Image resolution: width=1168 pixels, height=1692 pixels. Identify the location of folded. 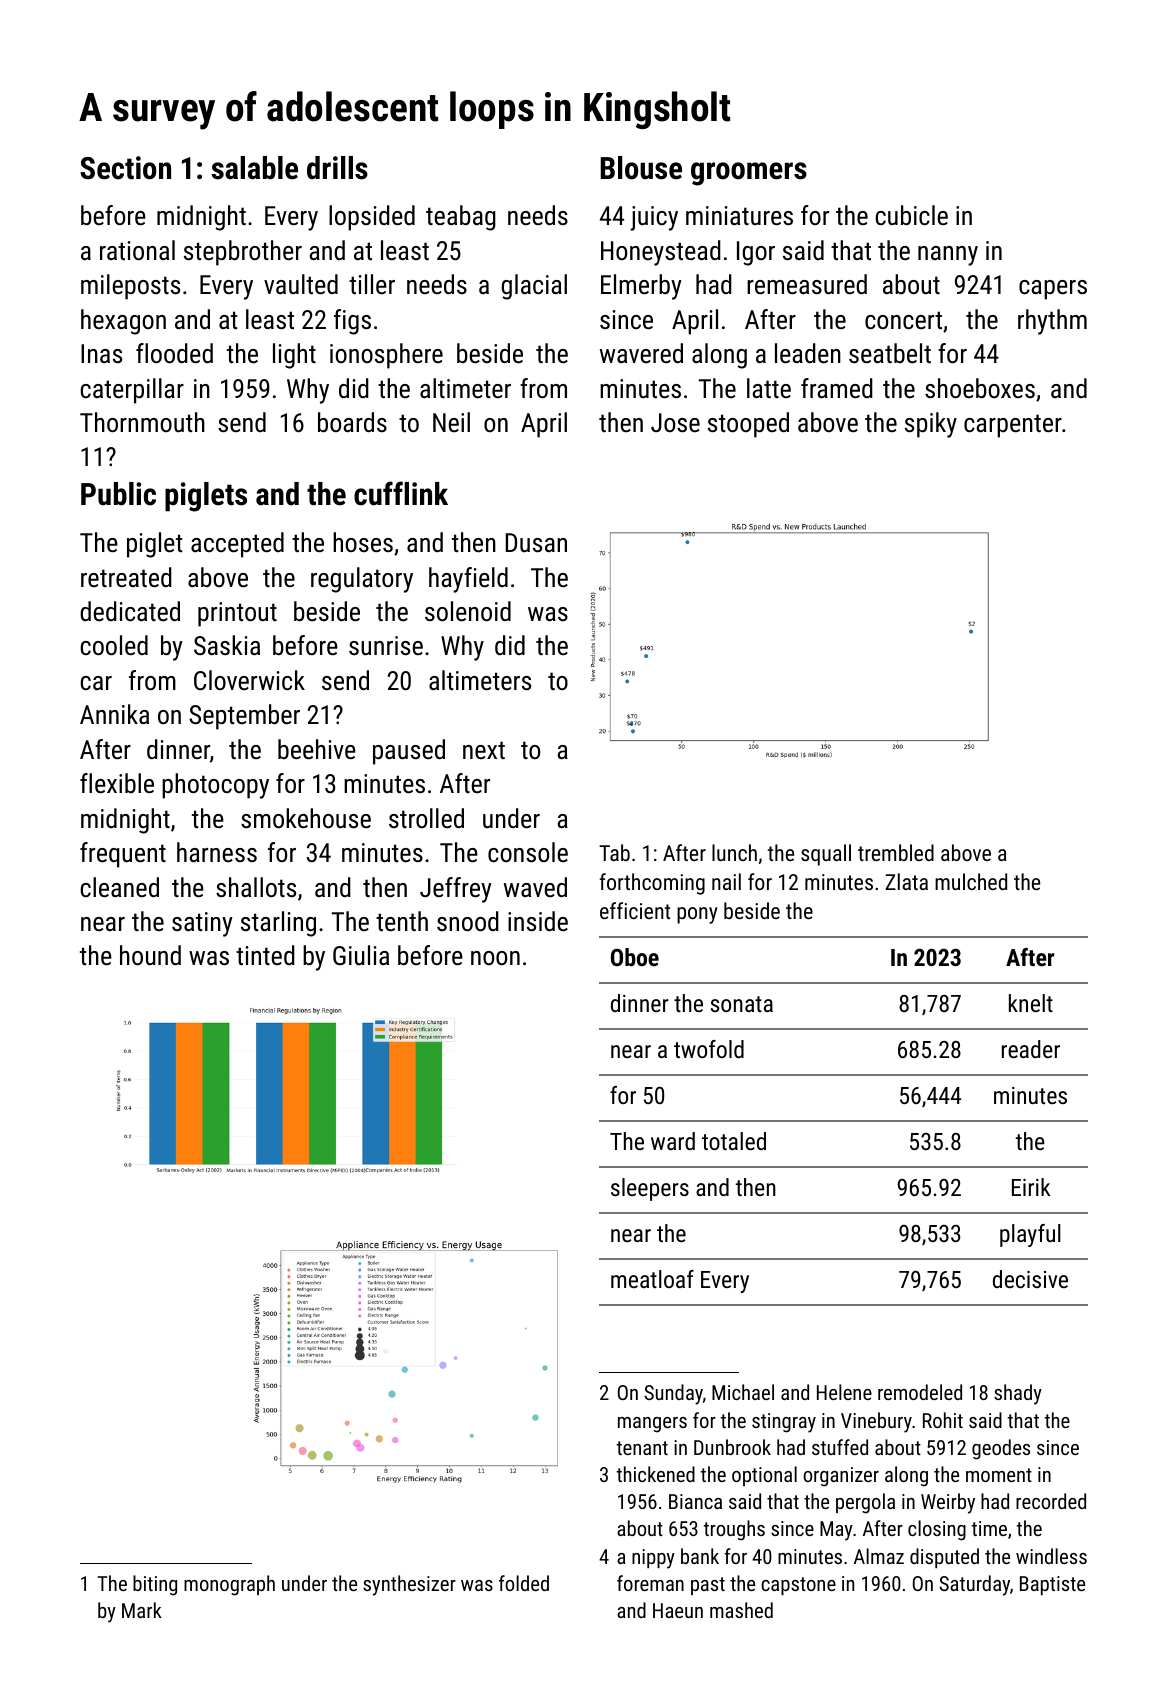
(524, 1583).
